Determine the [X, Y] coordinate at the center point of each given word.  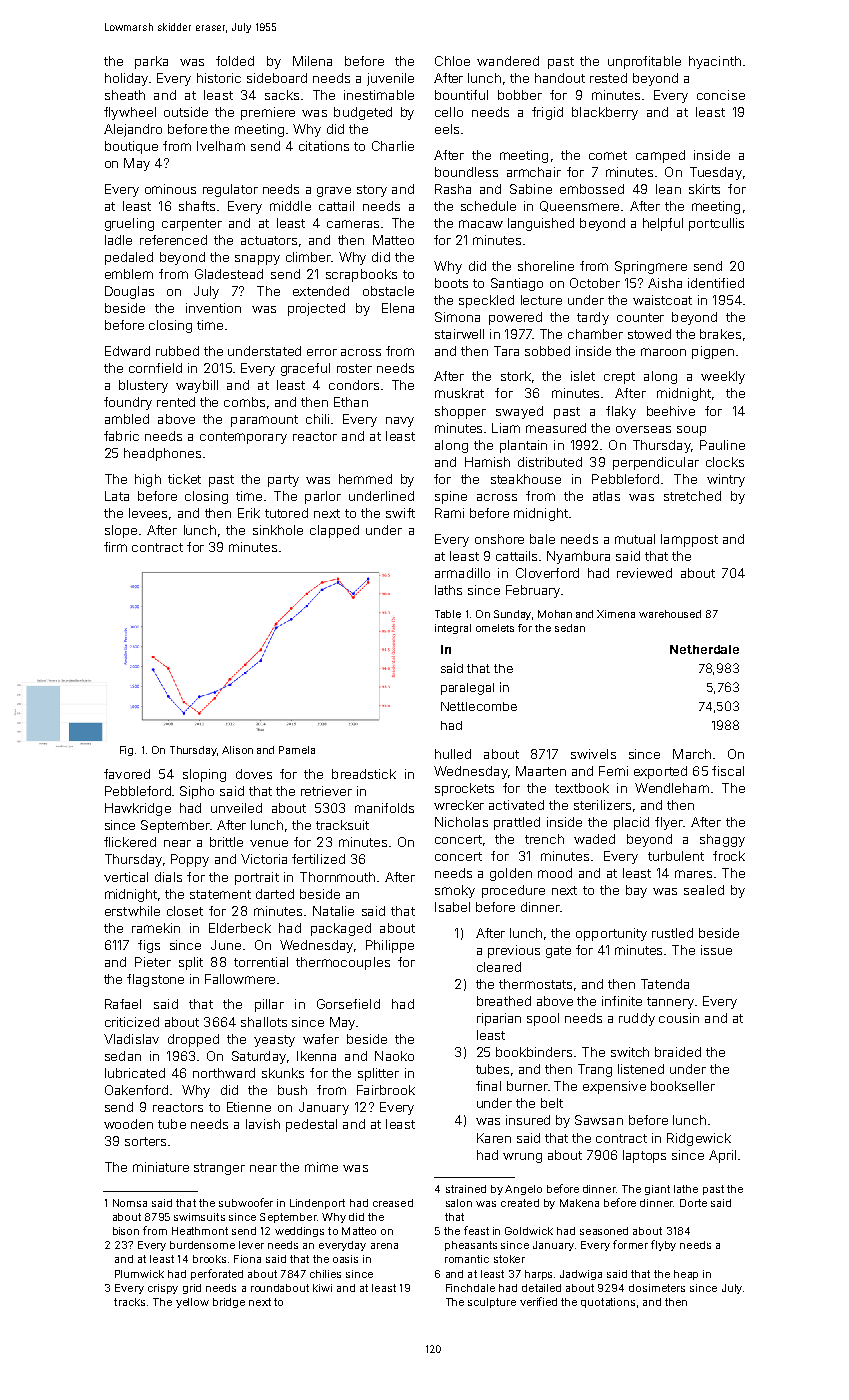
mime [321, 1167]
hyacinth [715, 62]
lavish [263, 1124]
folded [235, 61]
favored [127, 774]
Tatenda [665, 984]
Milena [312, 61]
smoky [455, 891]
